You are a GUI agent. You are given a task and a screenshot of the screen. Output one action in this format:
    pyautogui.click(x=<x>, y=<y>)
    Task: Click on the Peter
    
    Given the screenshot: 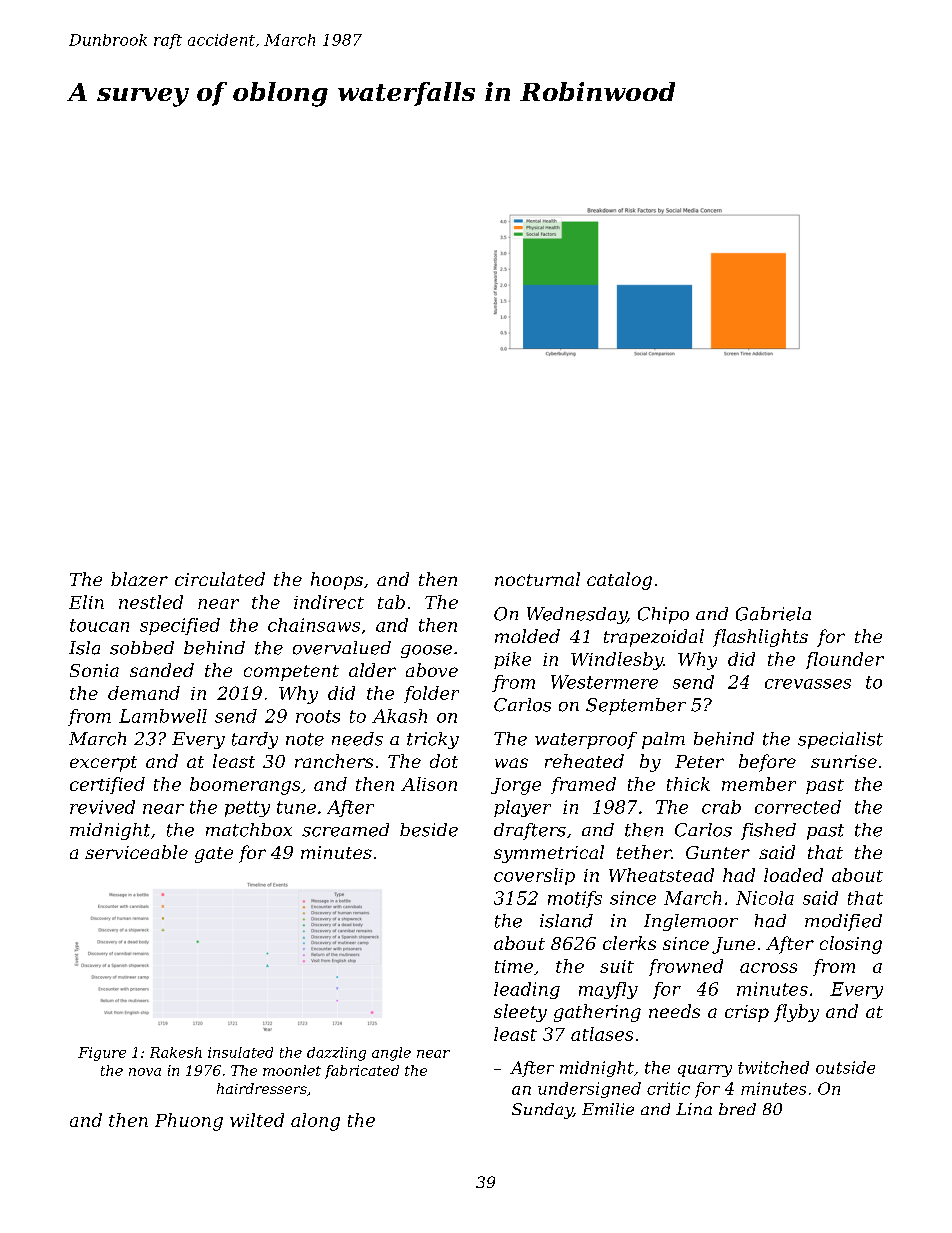 What is the action you would take?
    pyautogui.click(x=699, y=761)
